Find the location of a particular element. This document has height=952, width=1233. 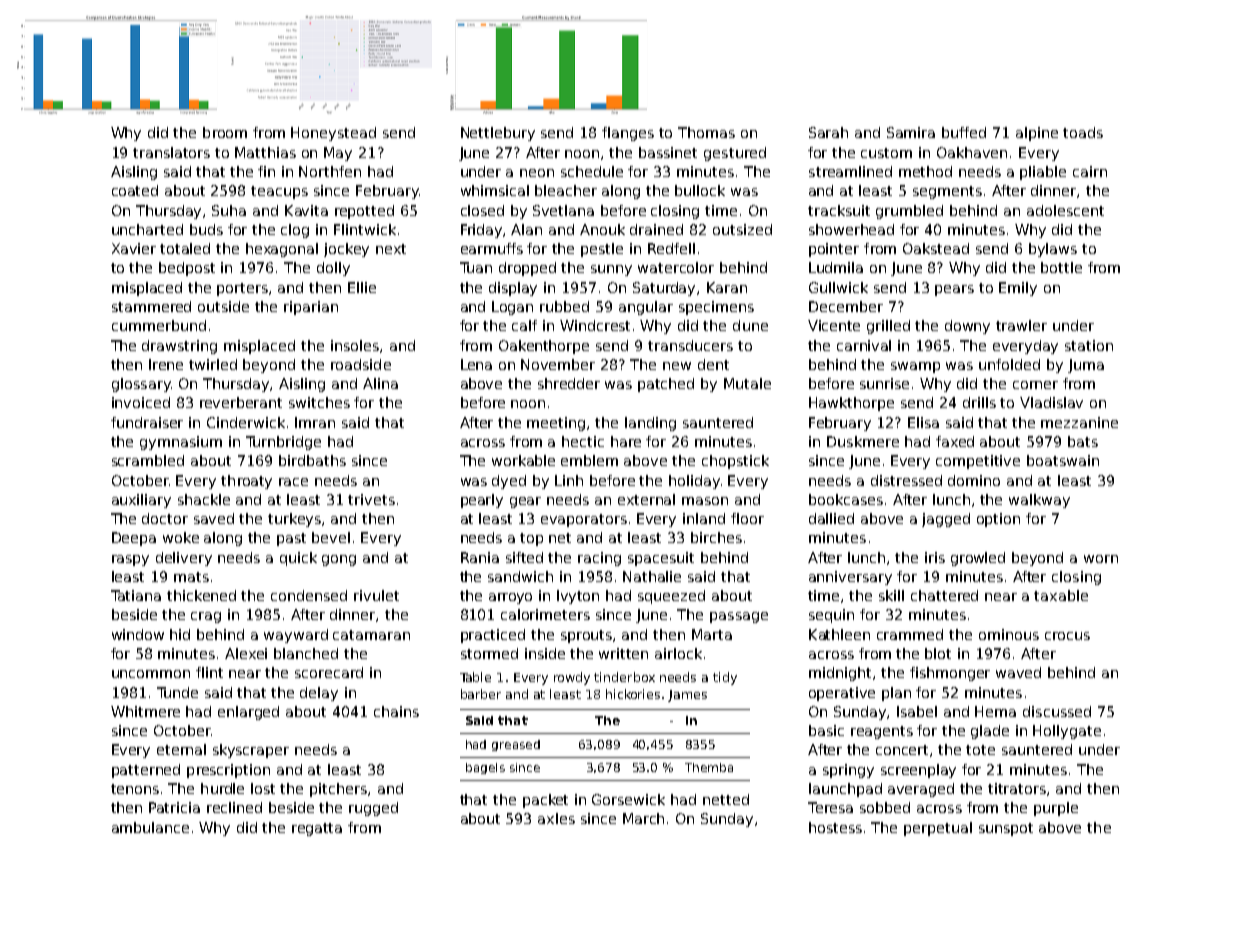

porters is located at coordinates (242, 289).
